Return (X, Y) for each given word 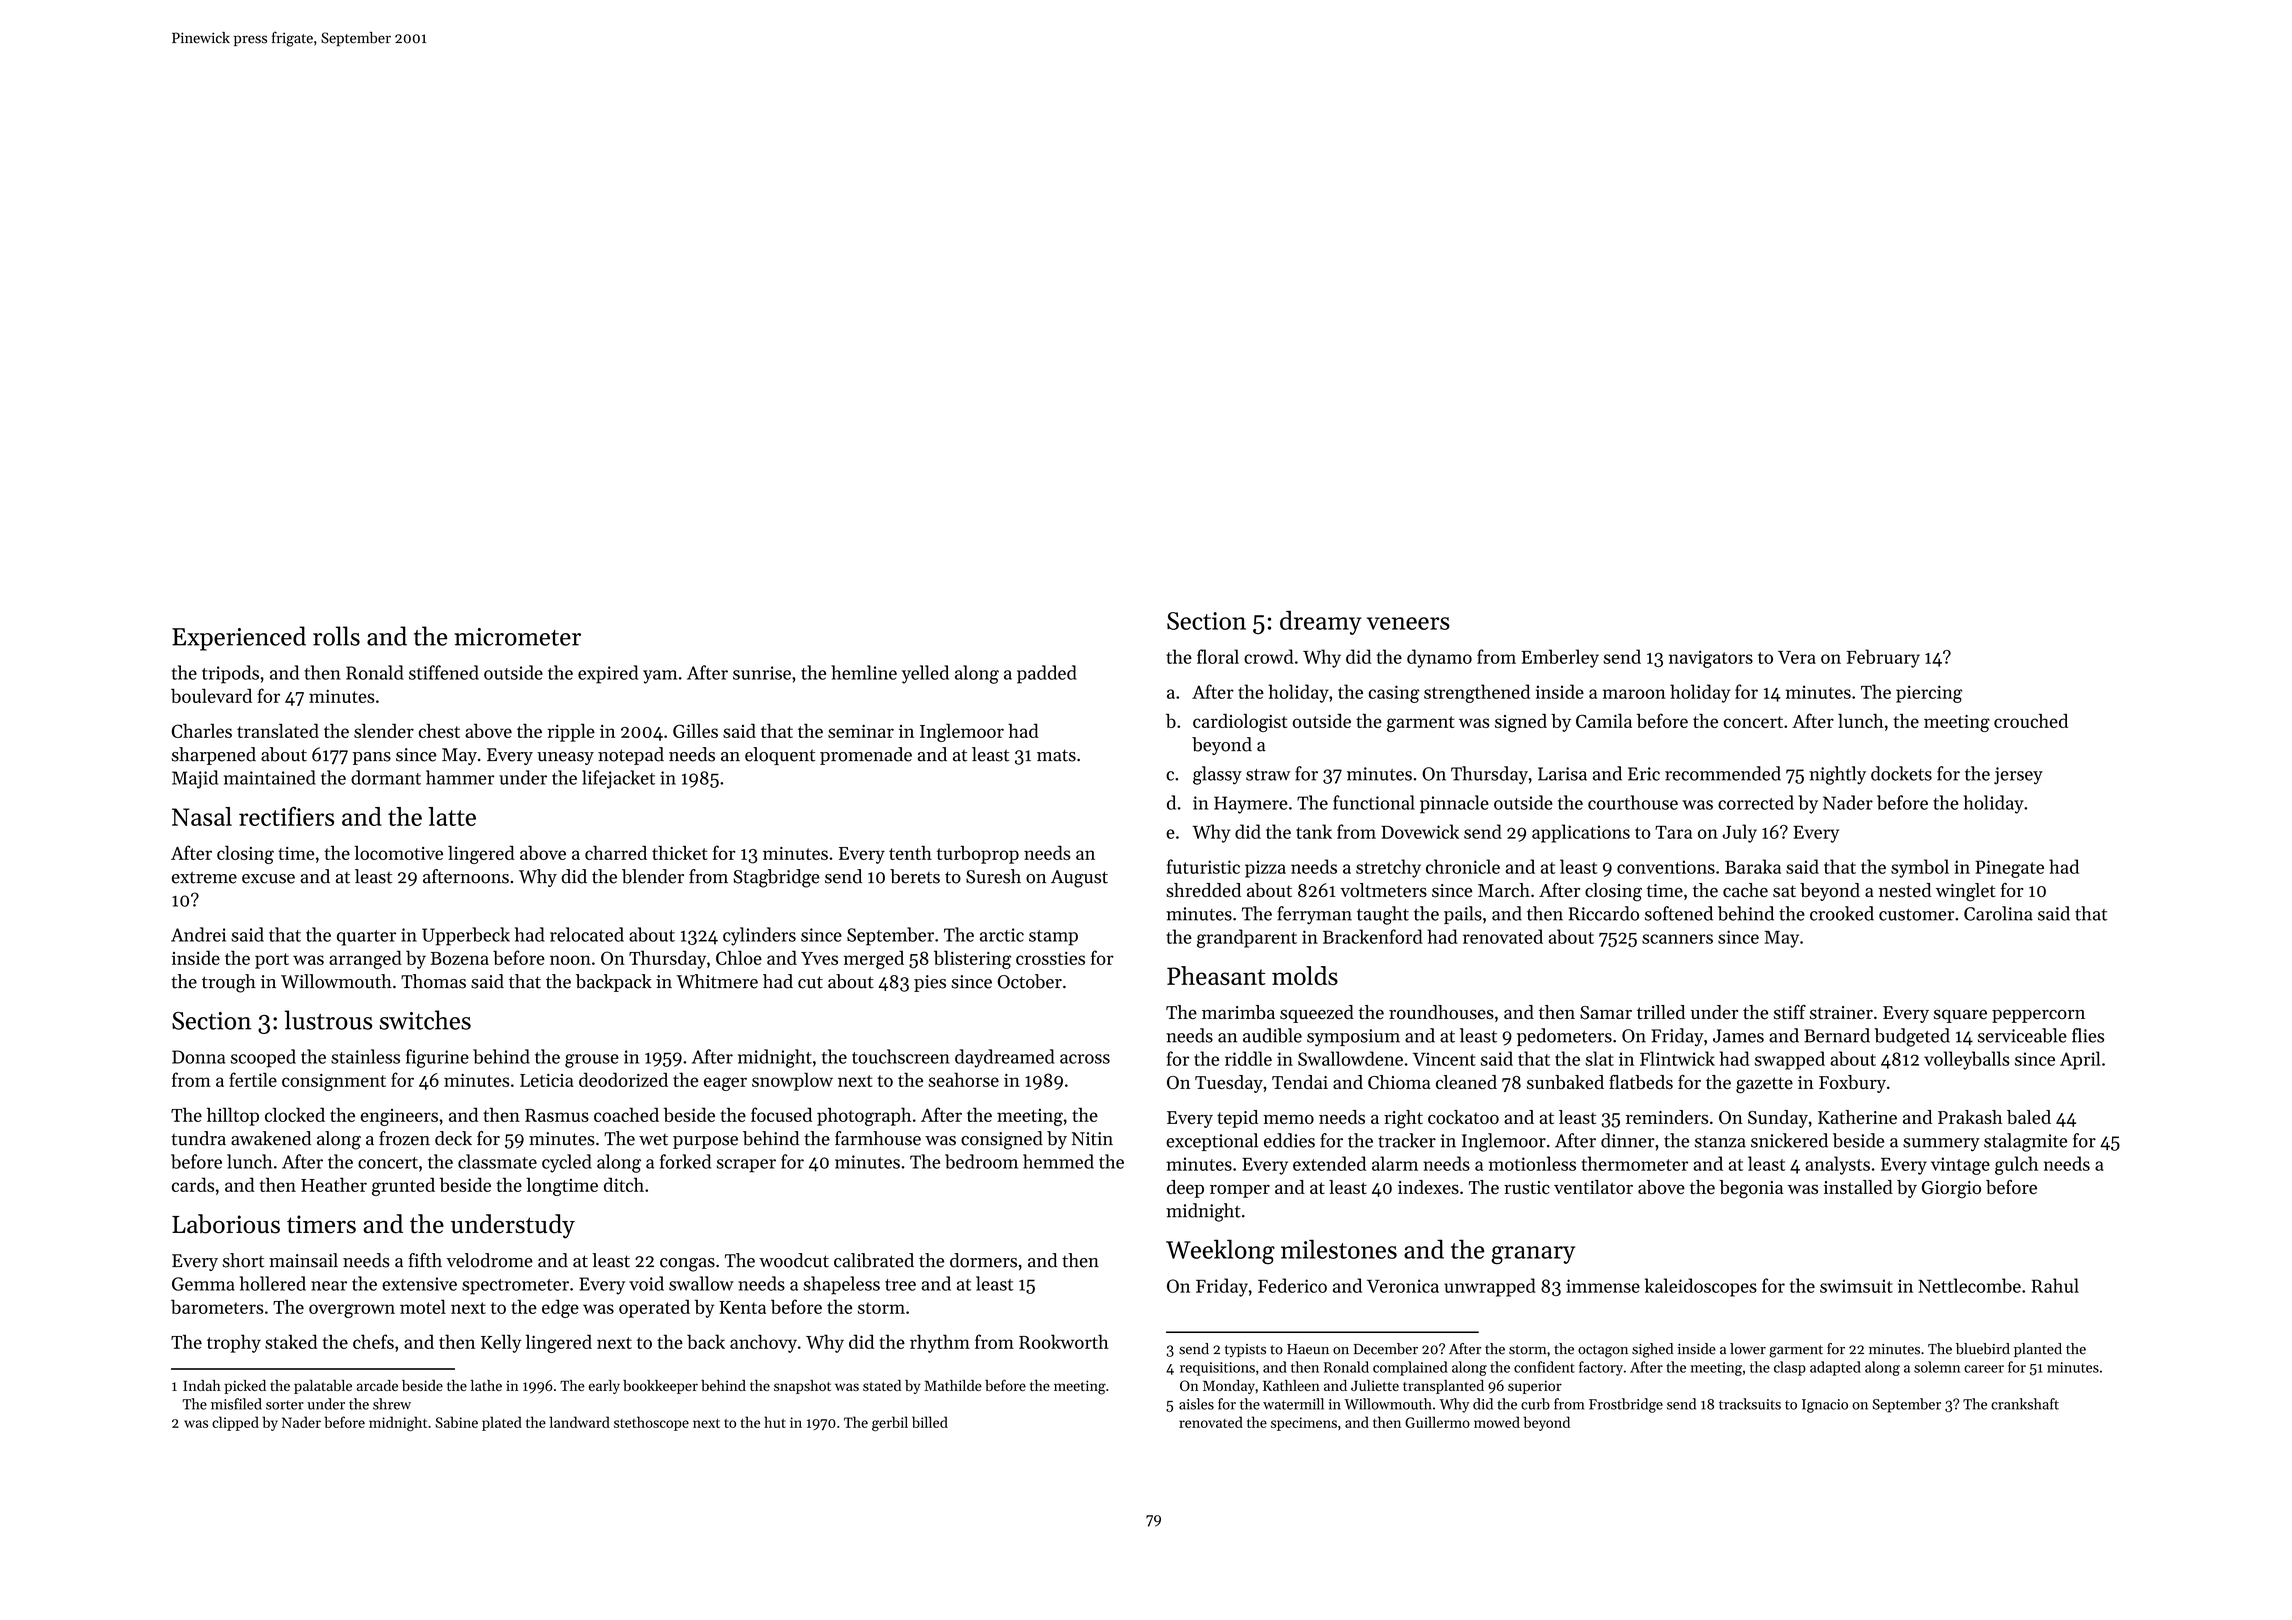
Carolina (1998, 913)
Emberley (1560, 658)
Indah (202, 1385)
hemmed (1058, 1161)
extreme (204, 877)
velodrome (489, 1260)
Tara (1673, 832)
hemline (864, 672)
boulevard (211, 695)
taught (1383, 915)
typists (1245, 1350)
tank (1314, 831)
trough (229, 983)
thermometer (1634, 1163)
